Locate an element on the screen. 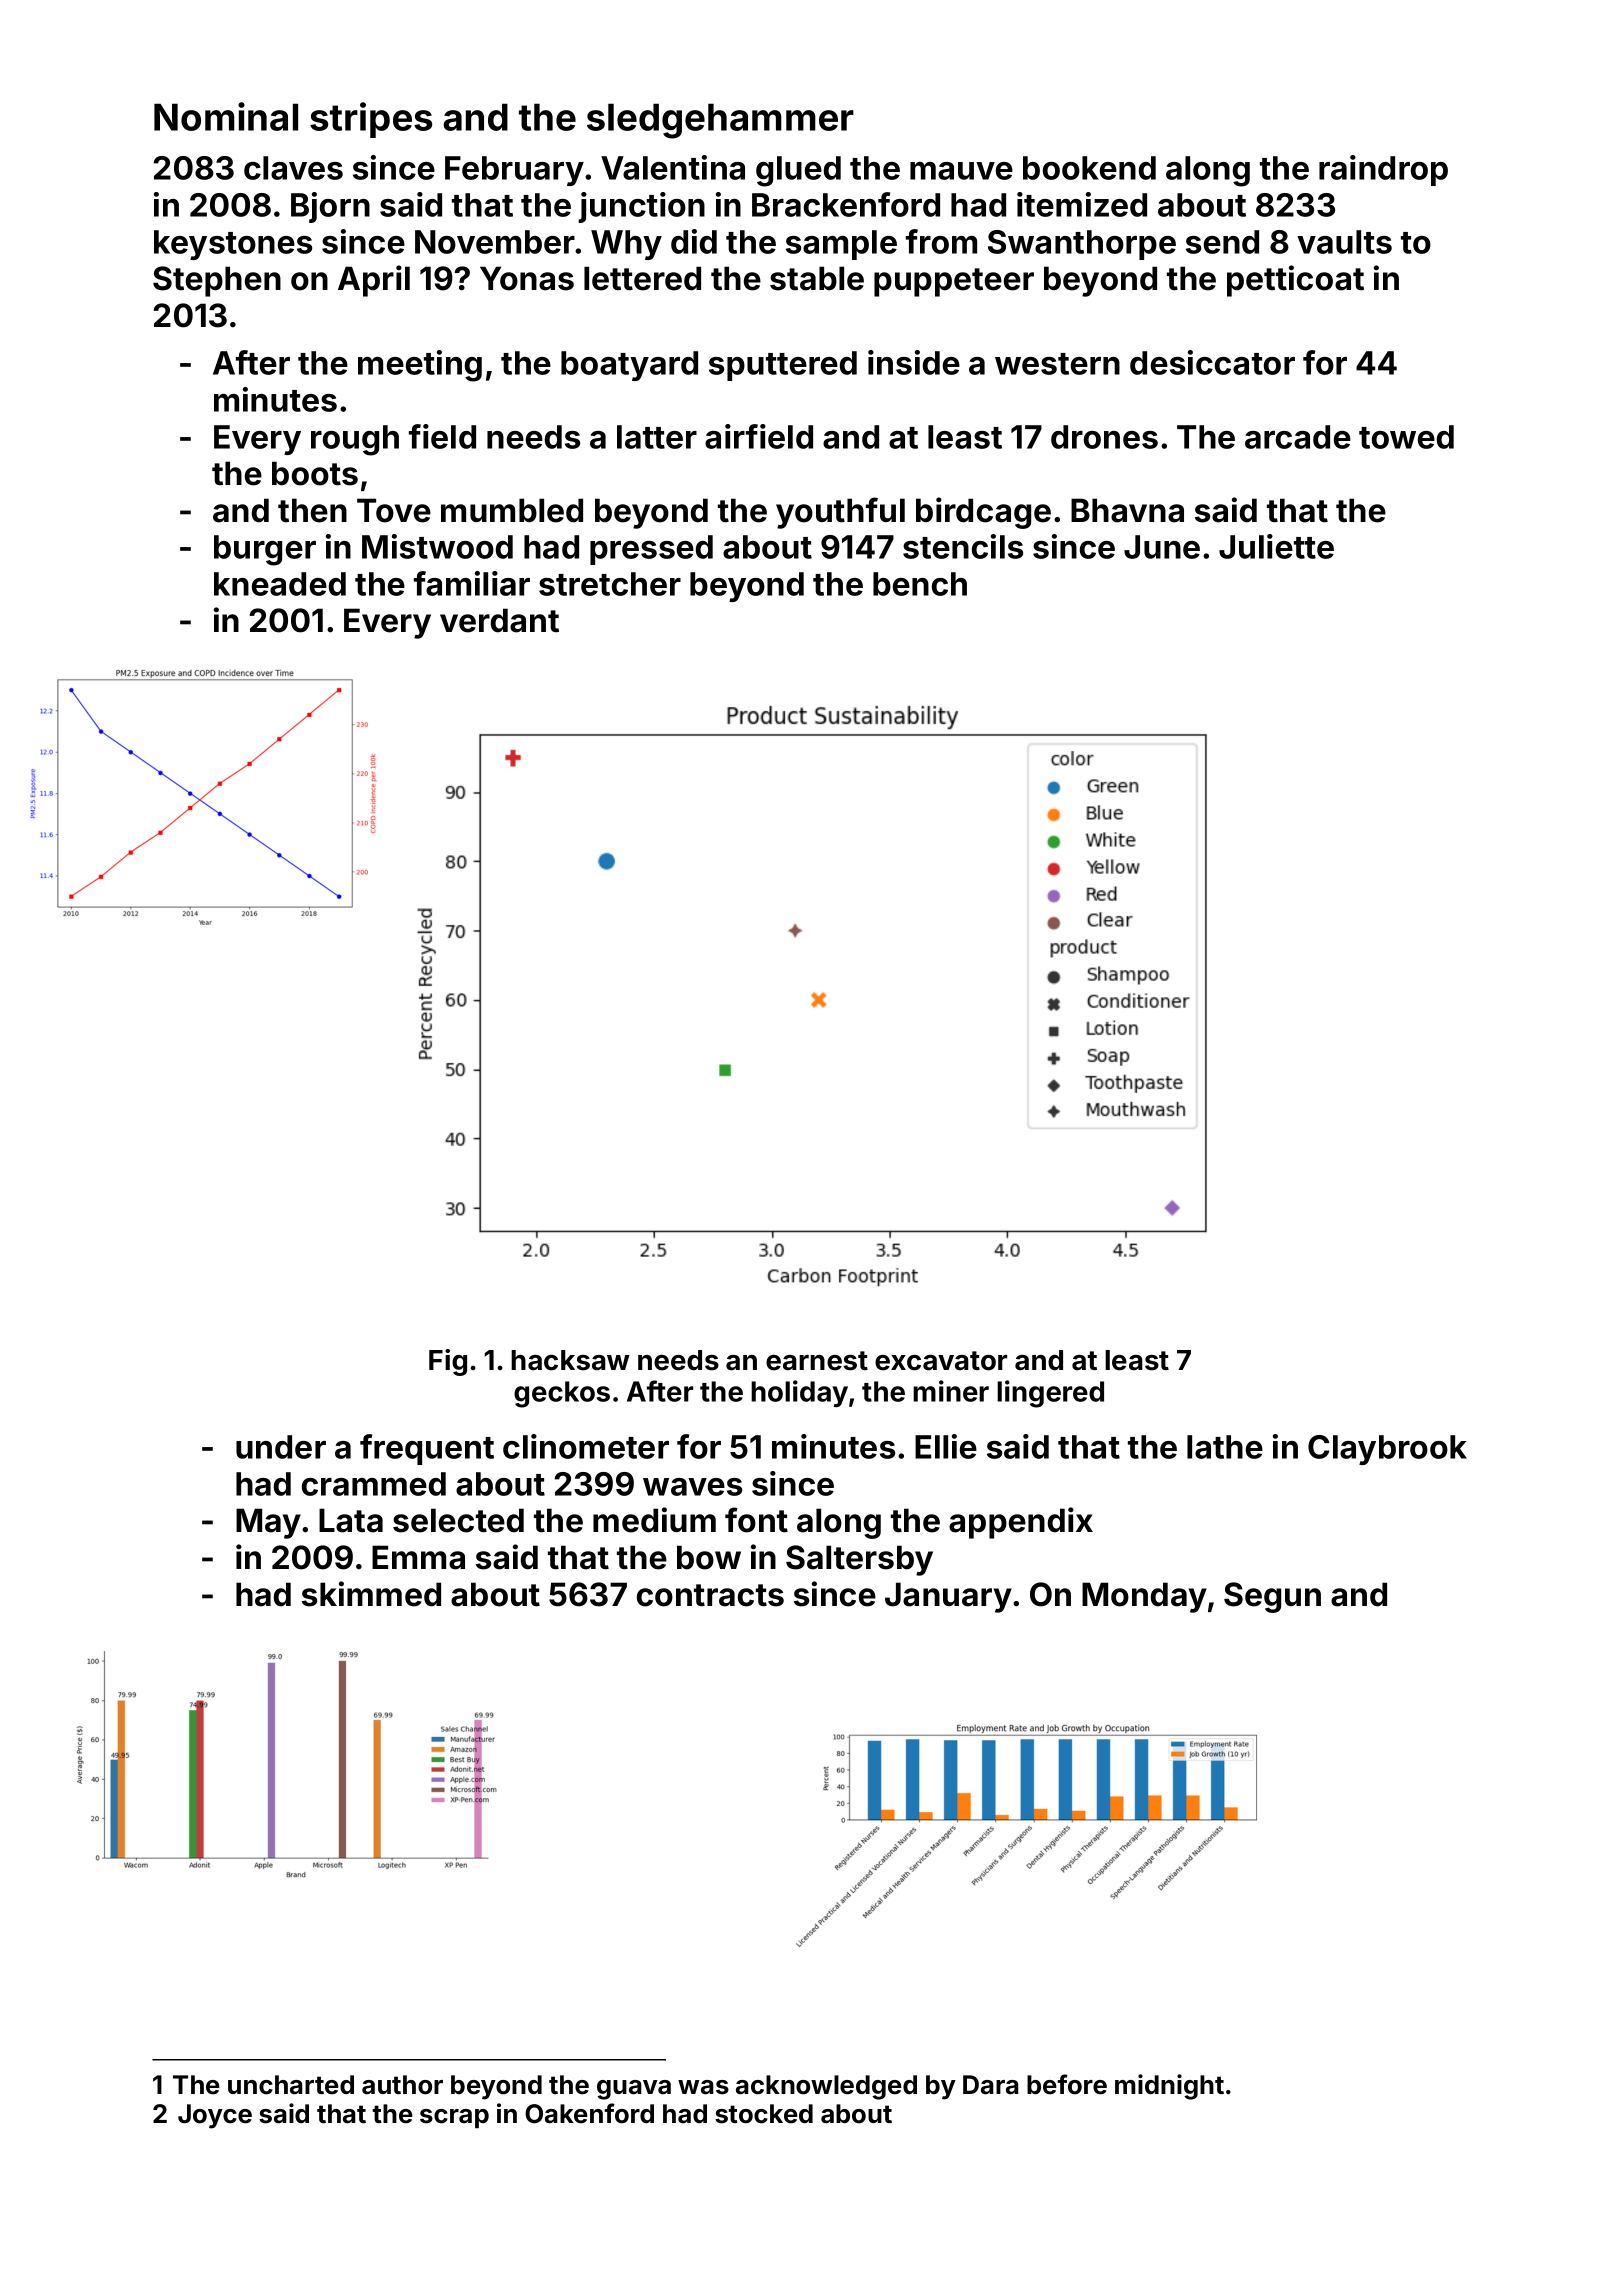  sledgehammer is located at coordinates (720, 121).
